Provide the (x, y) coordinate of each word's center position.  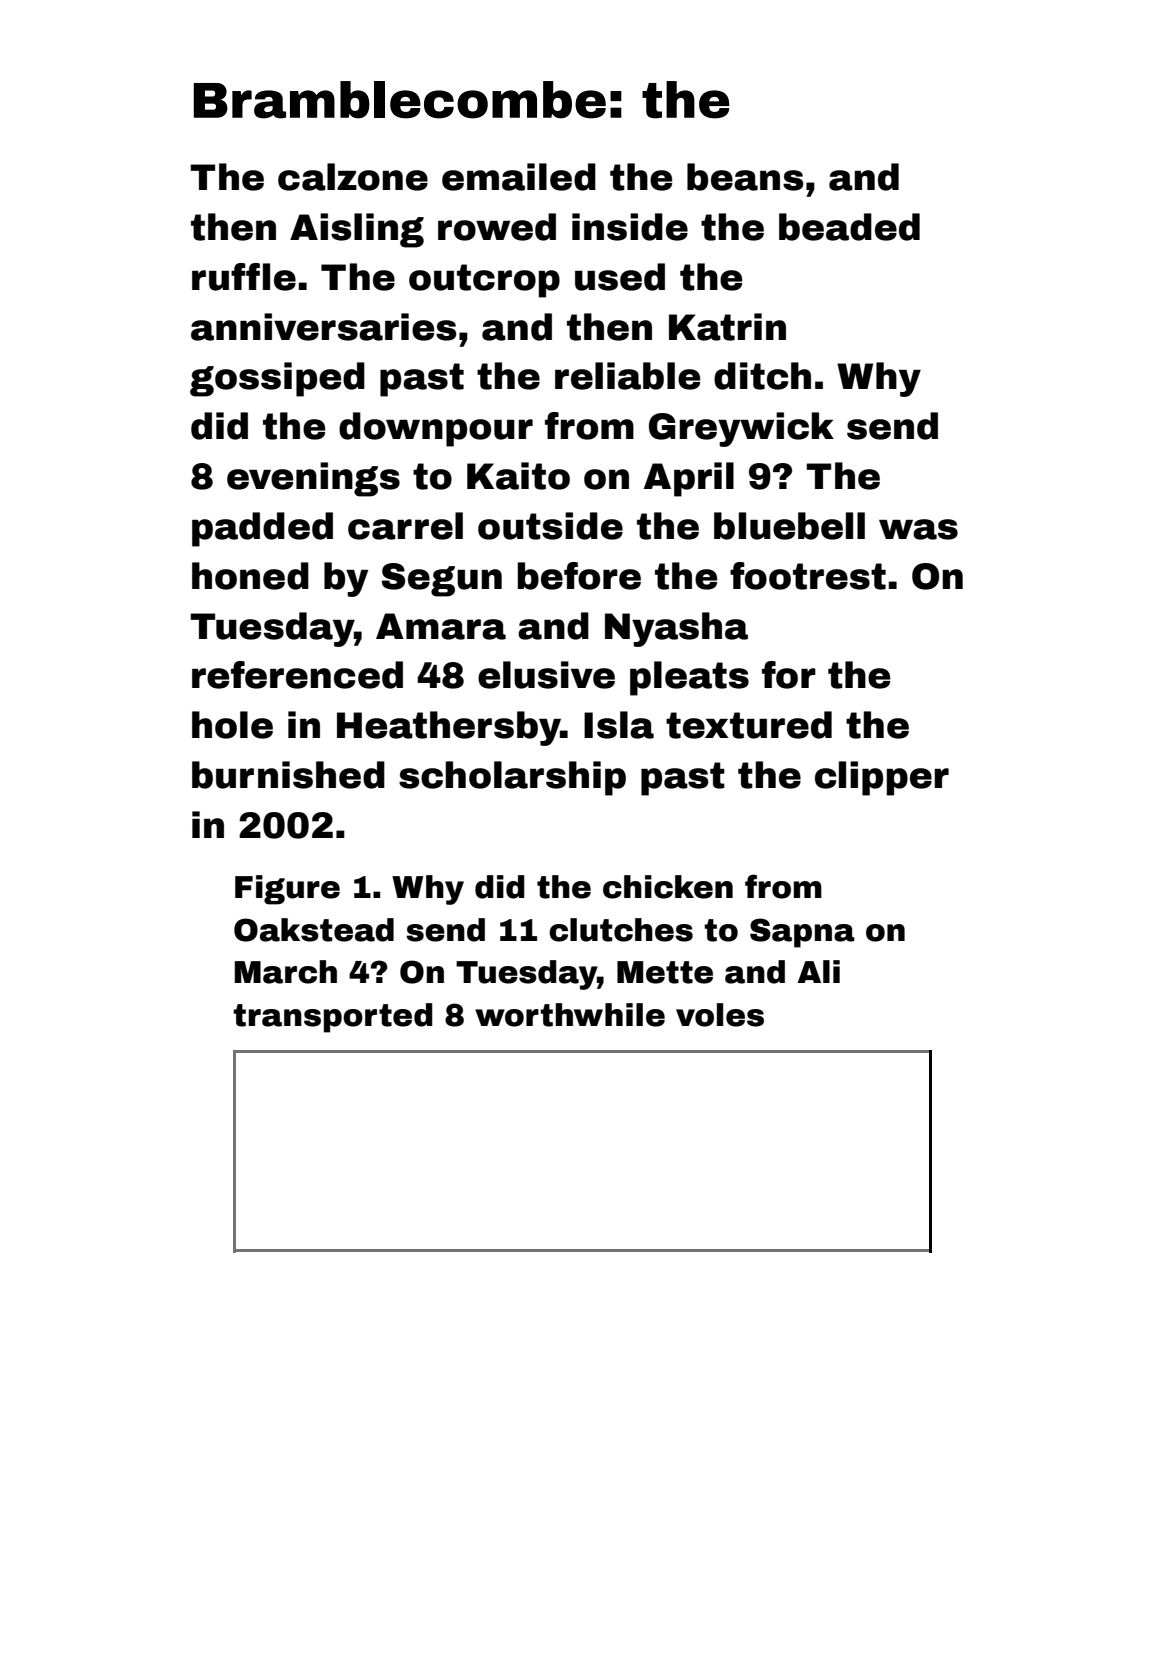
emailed (519, 177)
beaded (849, 227)
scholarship (512, 778)
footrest (808, 576)
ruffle (244, 277)
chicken (668, 887)
